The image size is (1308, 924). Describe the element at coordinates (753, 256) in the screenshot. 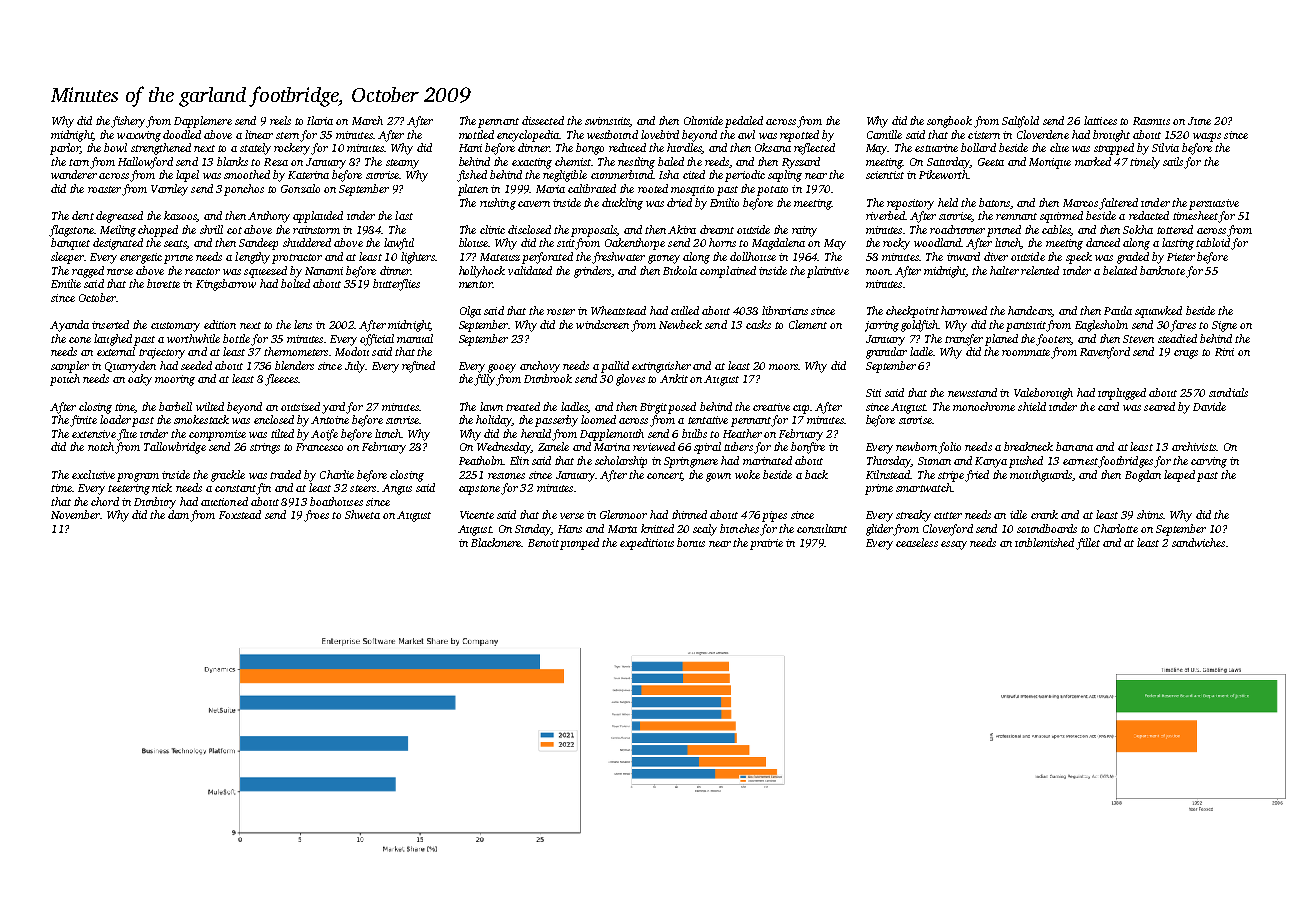

I see `dollhouse` at that location.
